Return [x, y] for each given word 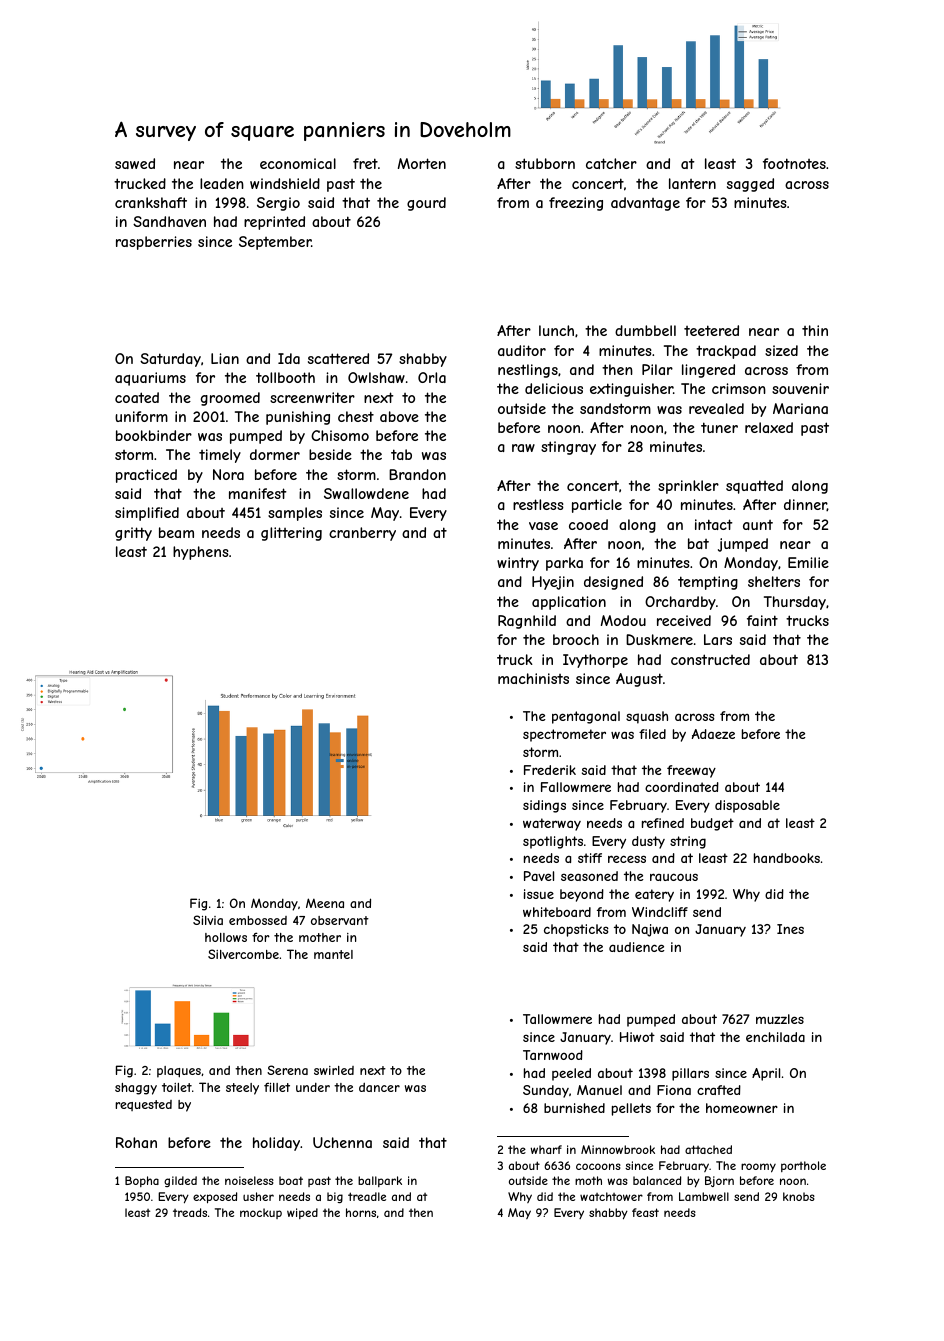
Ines [790, 929]
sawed [135, 163]
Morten [422, 163]
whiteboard [557, 912]
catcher [611, 163]
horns [361, 1212]
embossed [258, 920]
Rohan [136, 1142]
